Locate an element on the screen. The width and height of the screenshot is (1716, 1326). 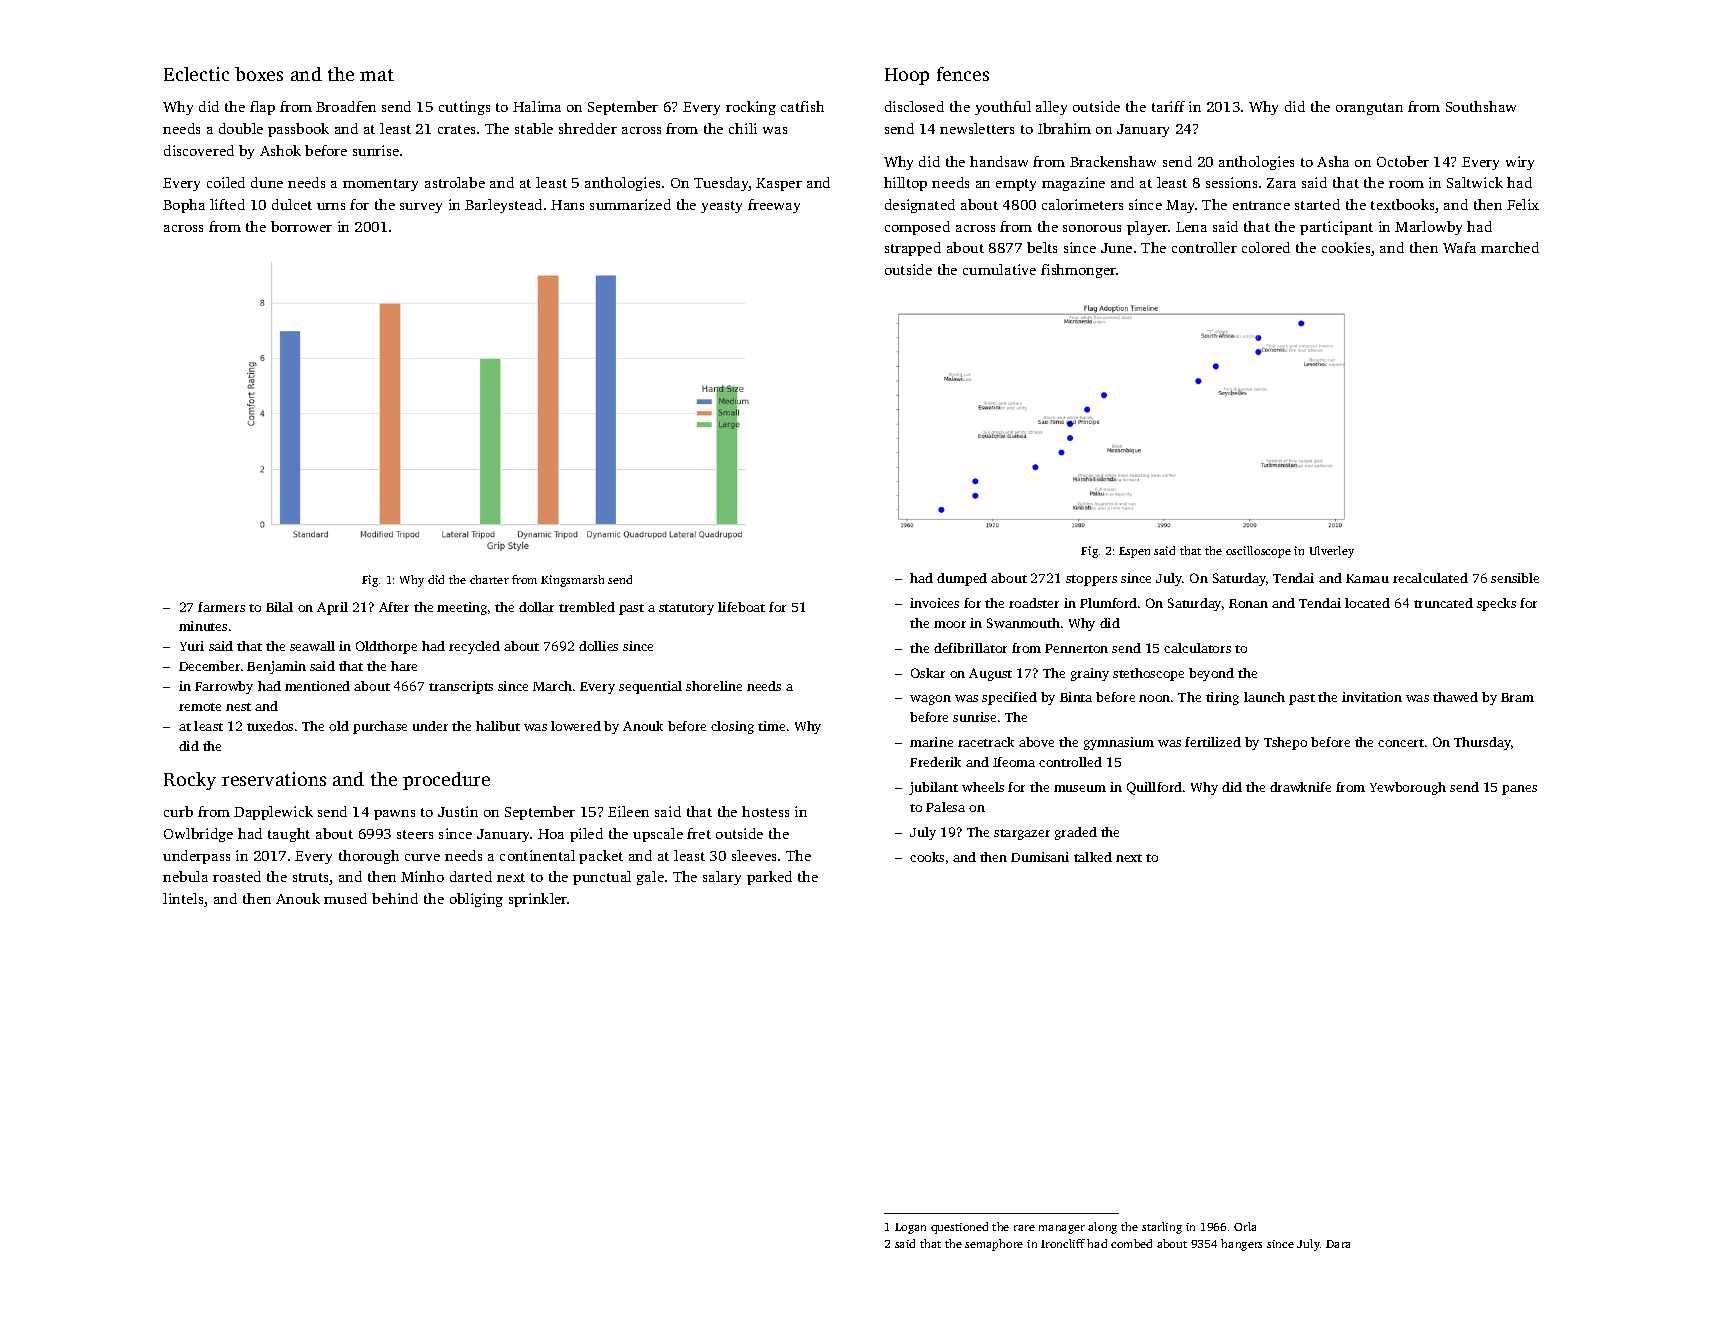
discovered is located at coordinates (199, 150).
